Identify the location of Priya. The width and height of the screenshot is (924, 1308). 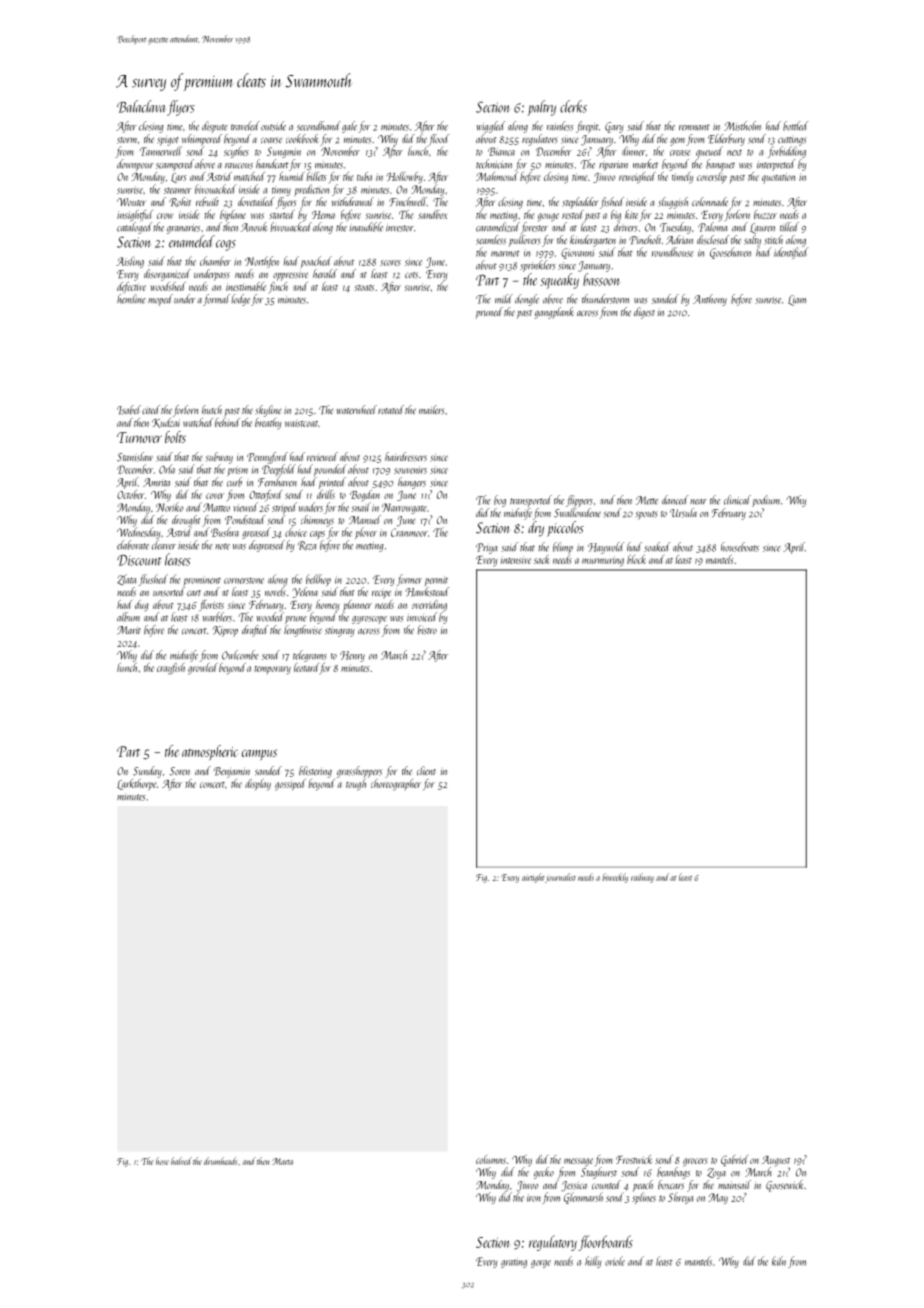
(486, 548).
